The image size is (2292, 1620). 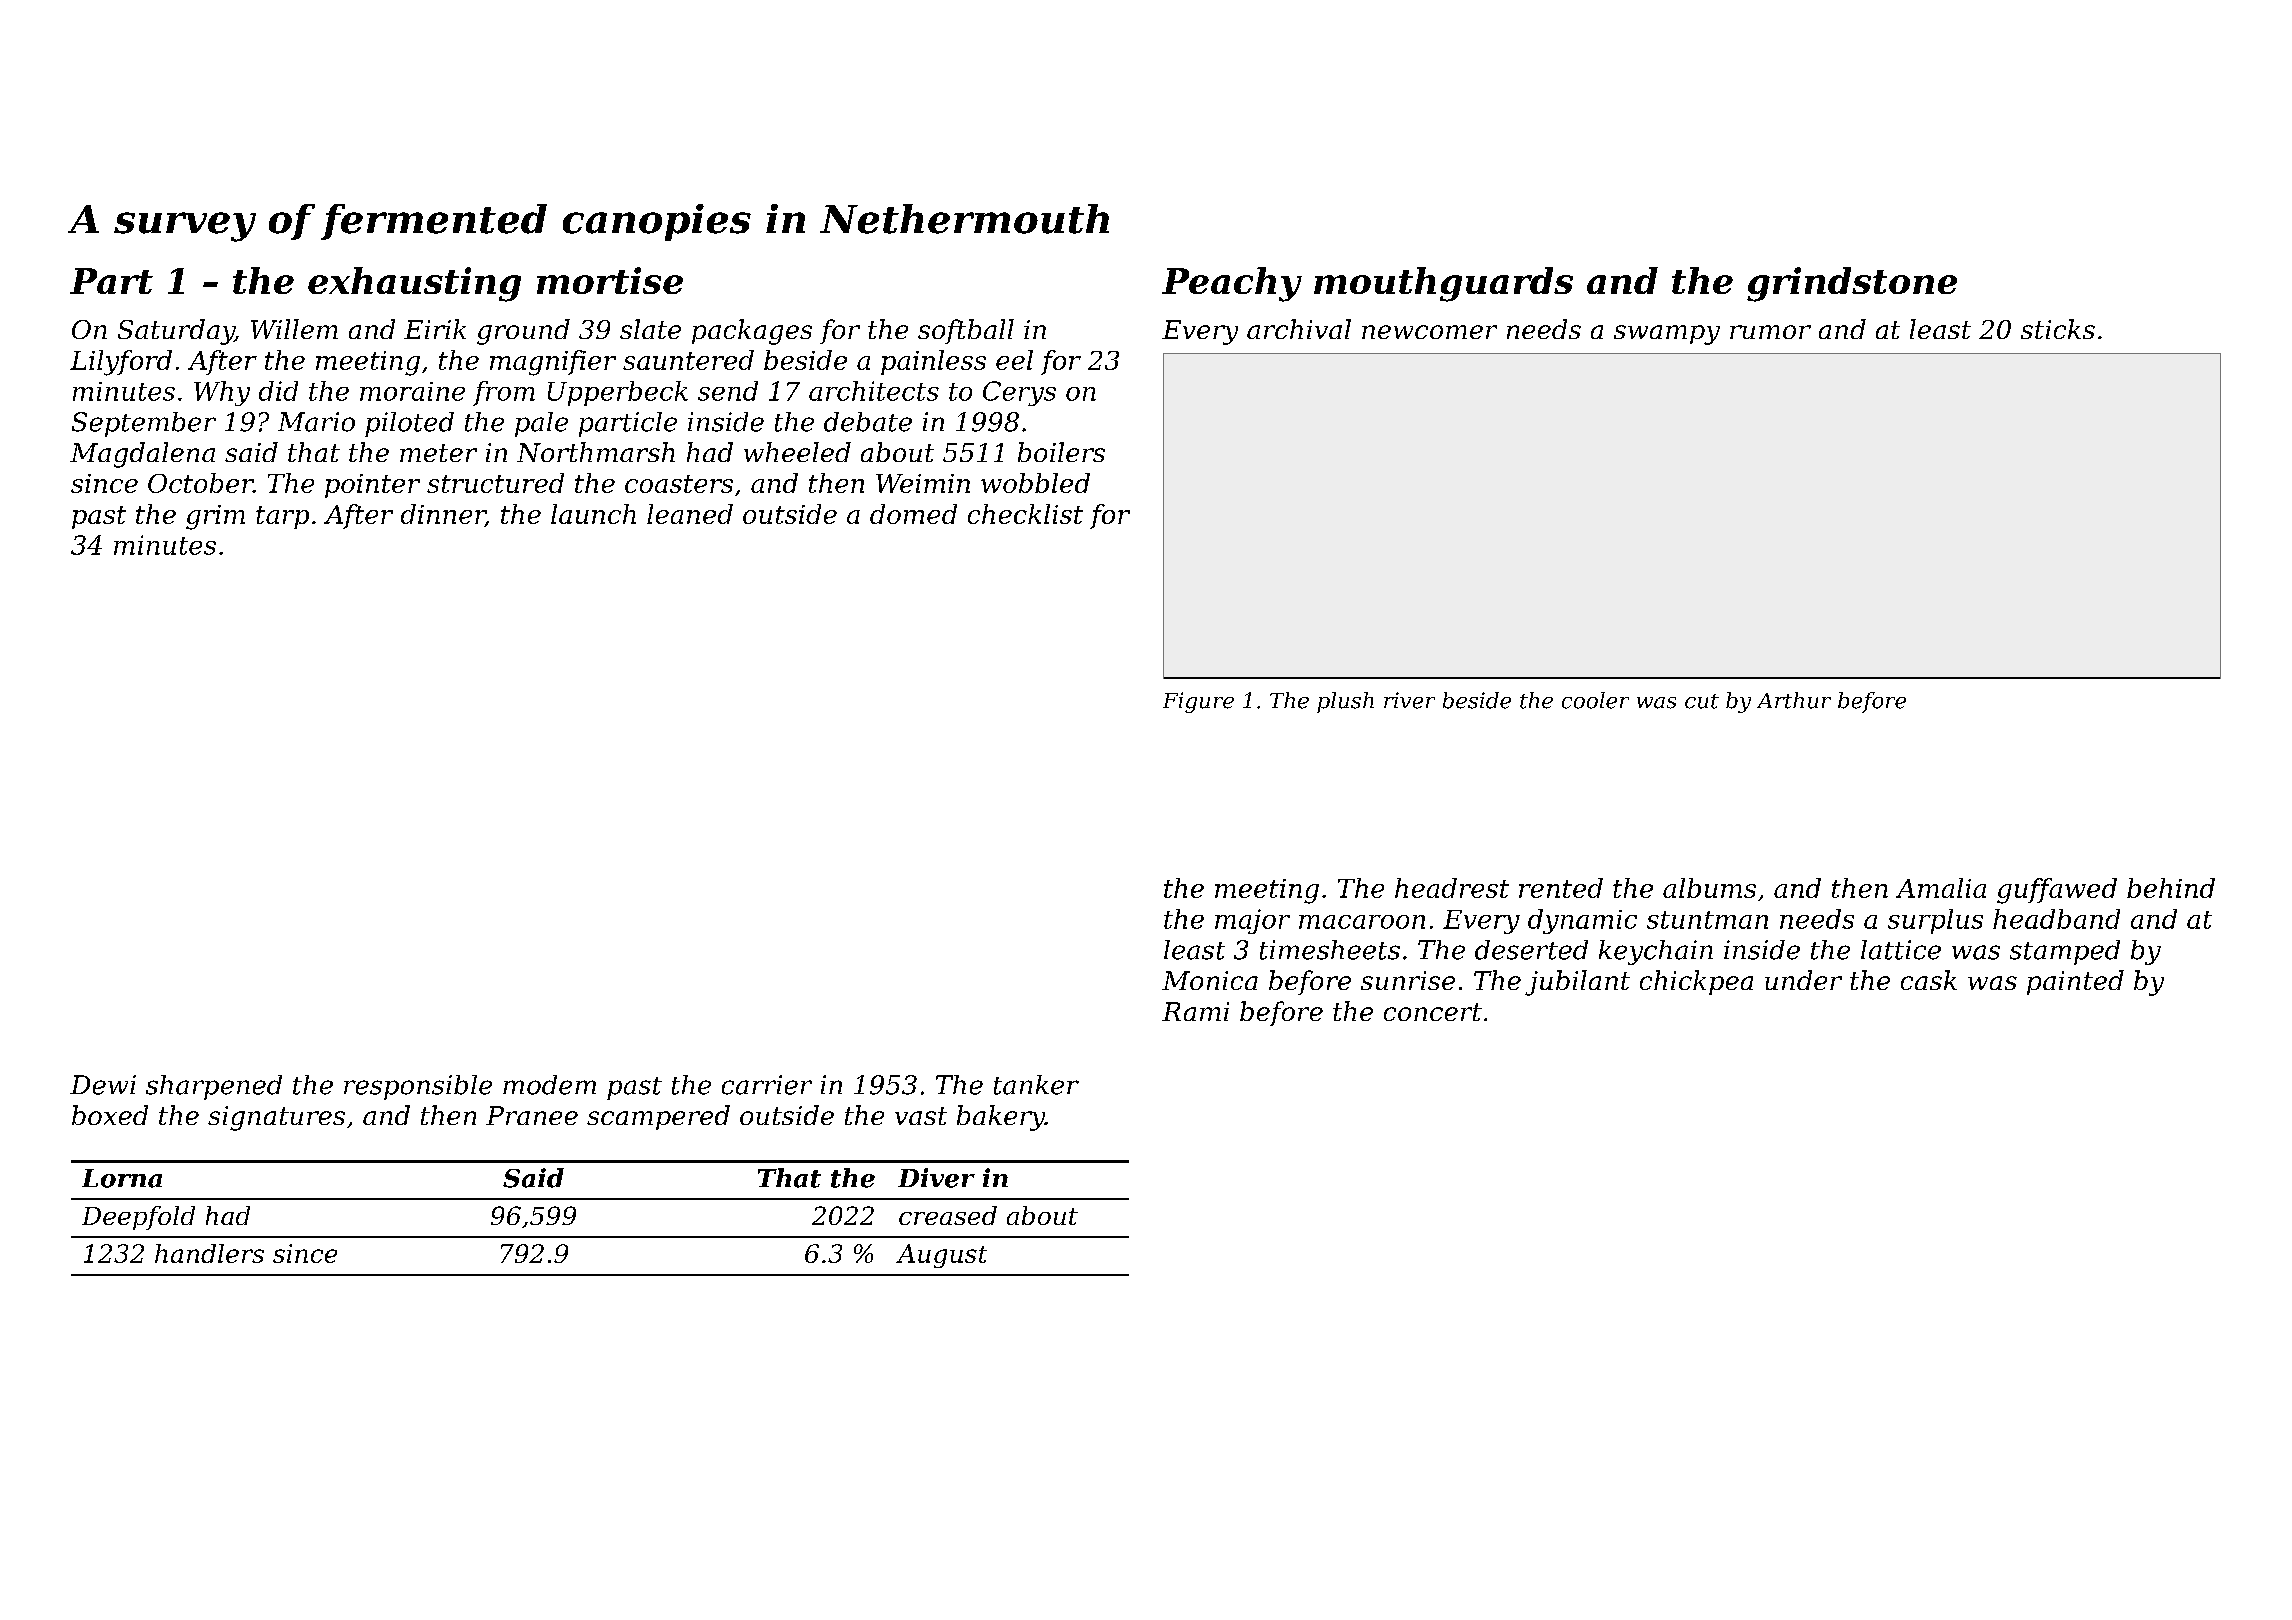 I want to click on plush, so click(x=1345, y=702).
